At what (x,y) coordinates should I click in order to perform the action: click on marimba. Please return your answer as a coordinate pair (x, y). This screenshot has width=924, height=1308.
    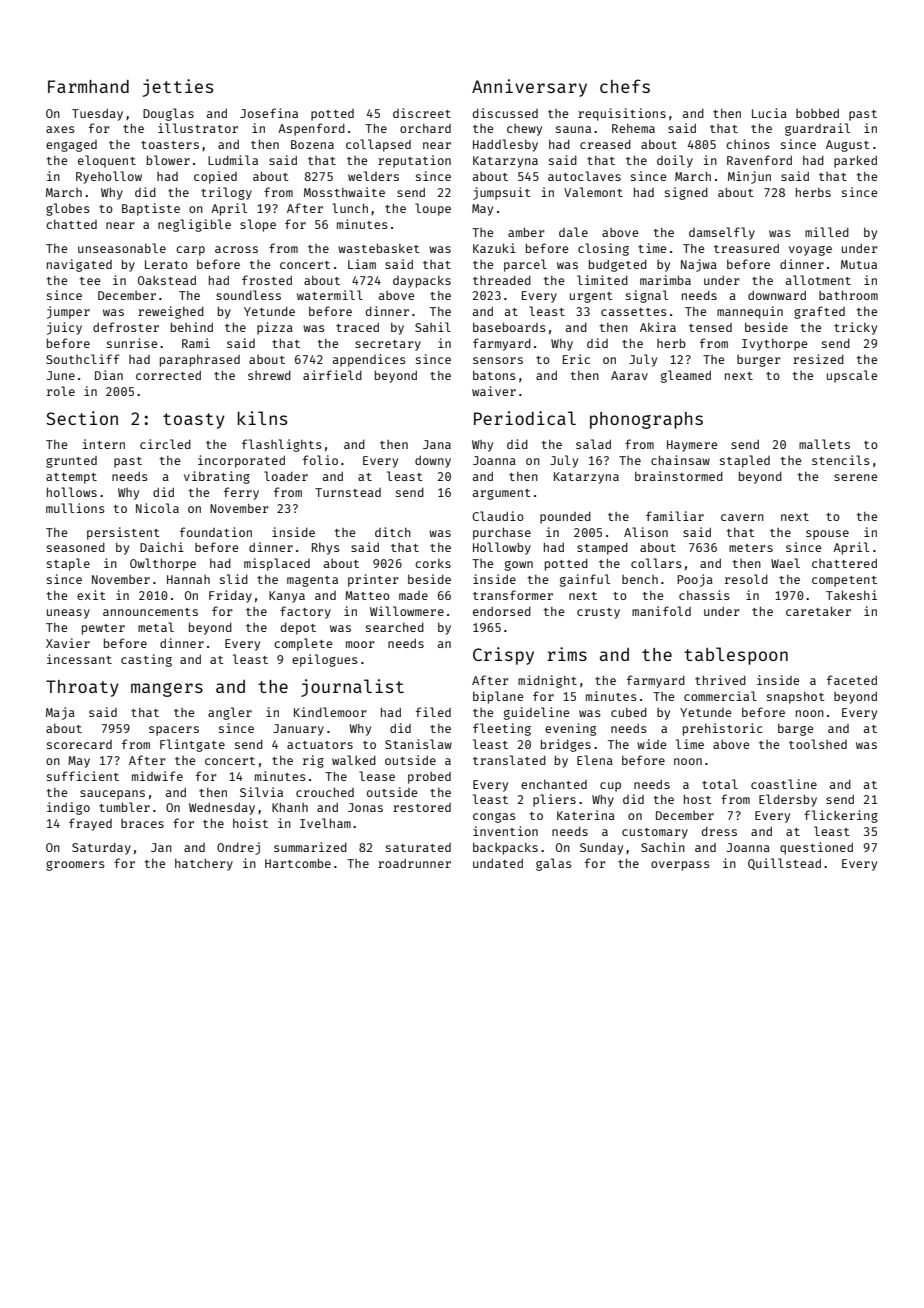
    Looking at the image, I should click on (665, 280).
